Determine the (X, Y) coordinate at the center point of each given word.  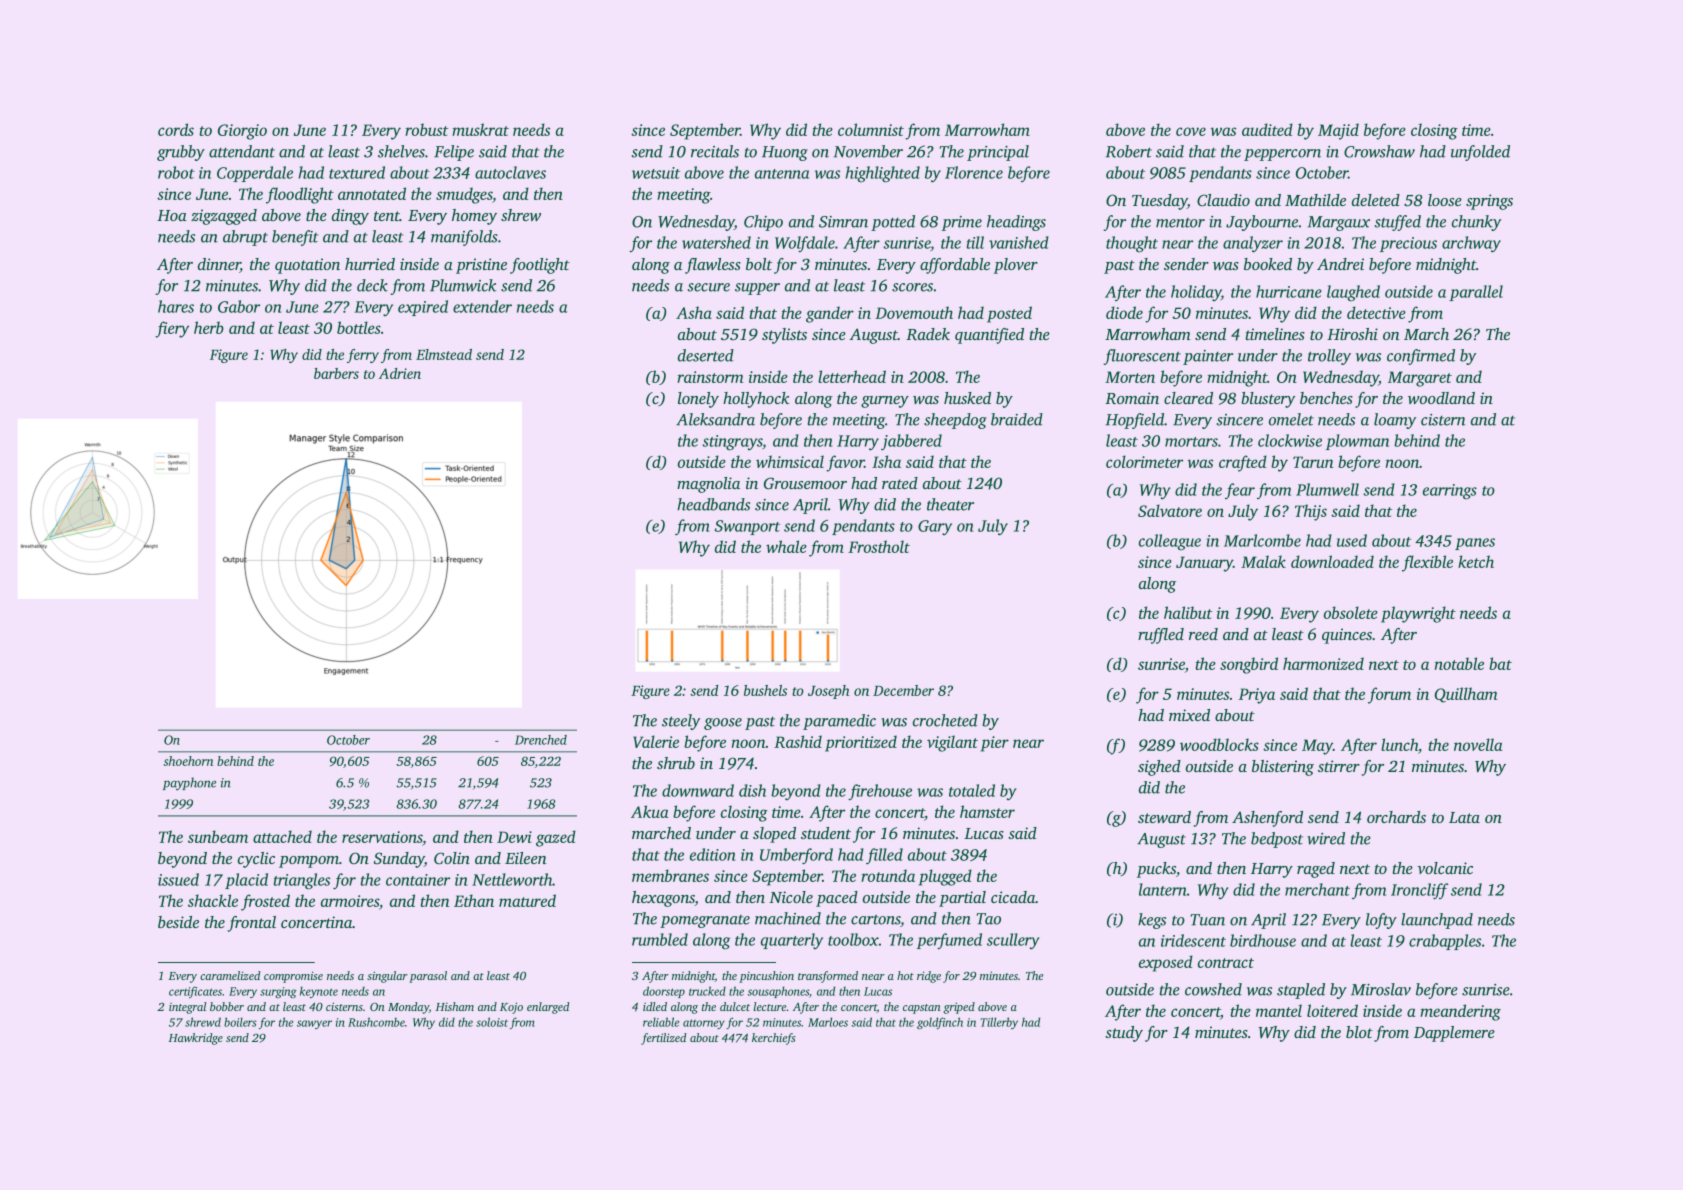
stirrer (1339, 766)
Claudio (1223, 200)
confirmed (1421, 357)
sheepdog (955, 421)
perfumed (949, 941)
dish (752, 790)
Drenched (541, 740)
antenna (782, 174)
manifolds (464, 238)
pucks (1156, 870)
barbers (336, 373)
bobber (227, 1006)
